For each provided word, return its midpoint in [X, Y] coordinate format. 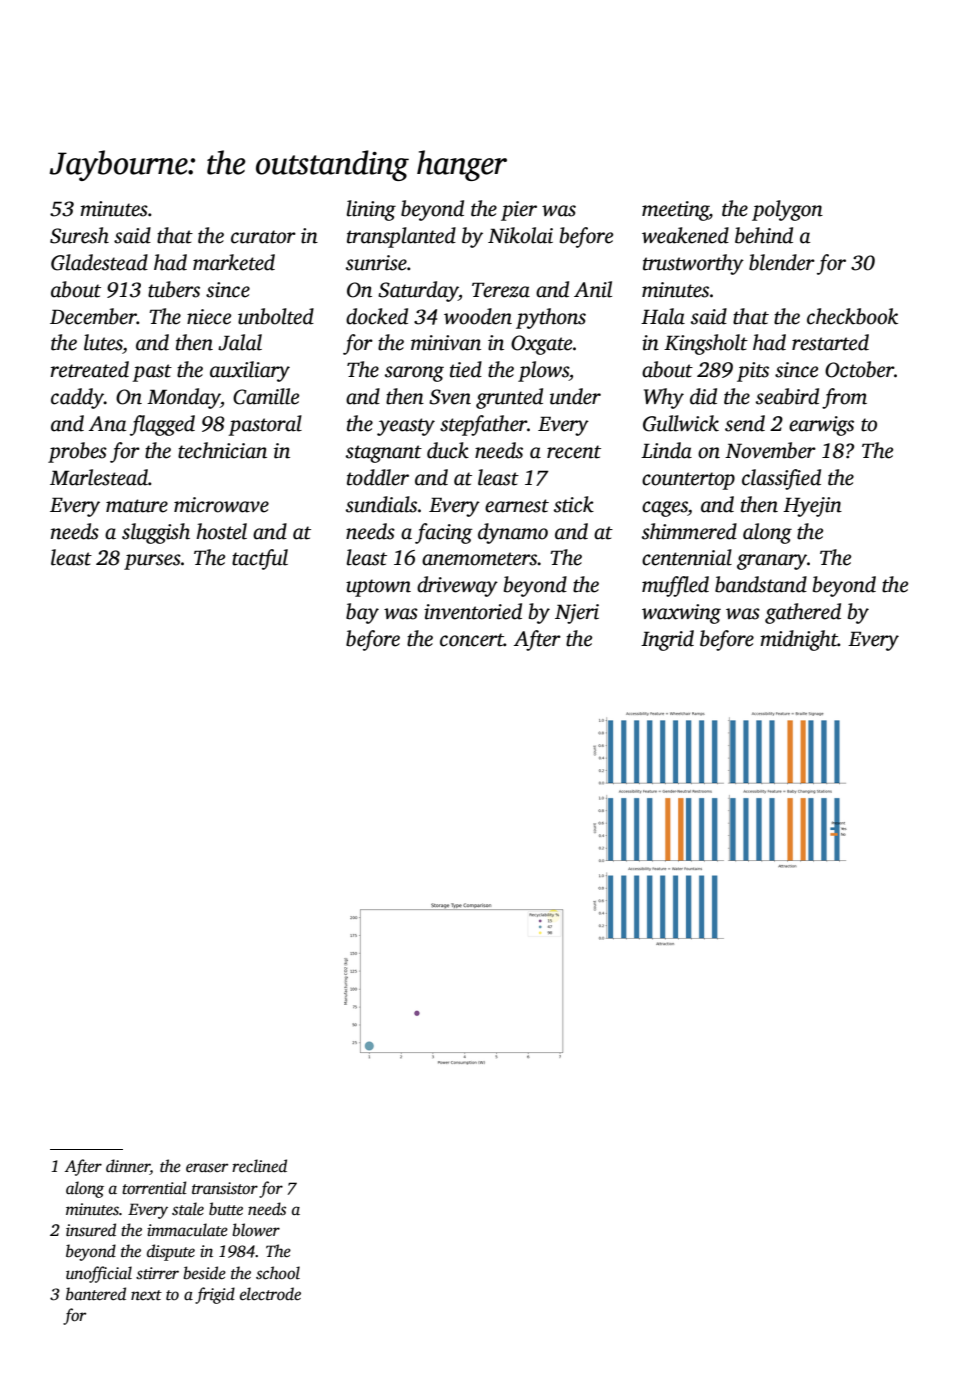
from [844, 398]
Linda [666, 450]
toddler [378, 477]
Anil [593, 289]
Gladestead [99, 262]
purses [152, 562]
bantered [96, 1294]
